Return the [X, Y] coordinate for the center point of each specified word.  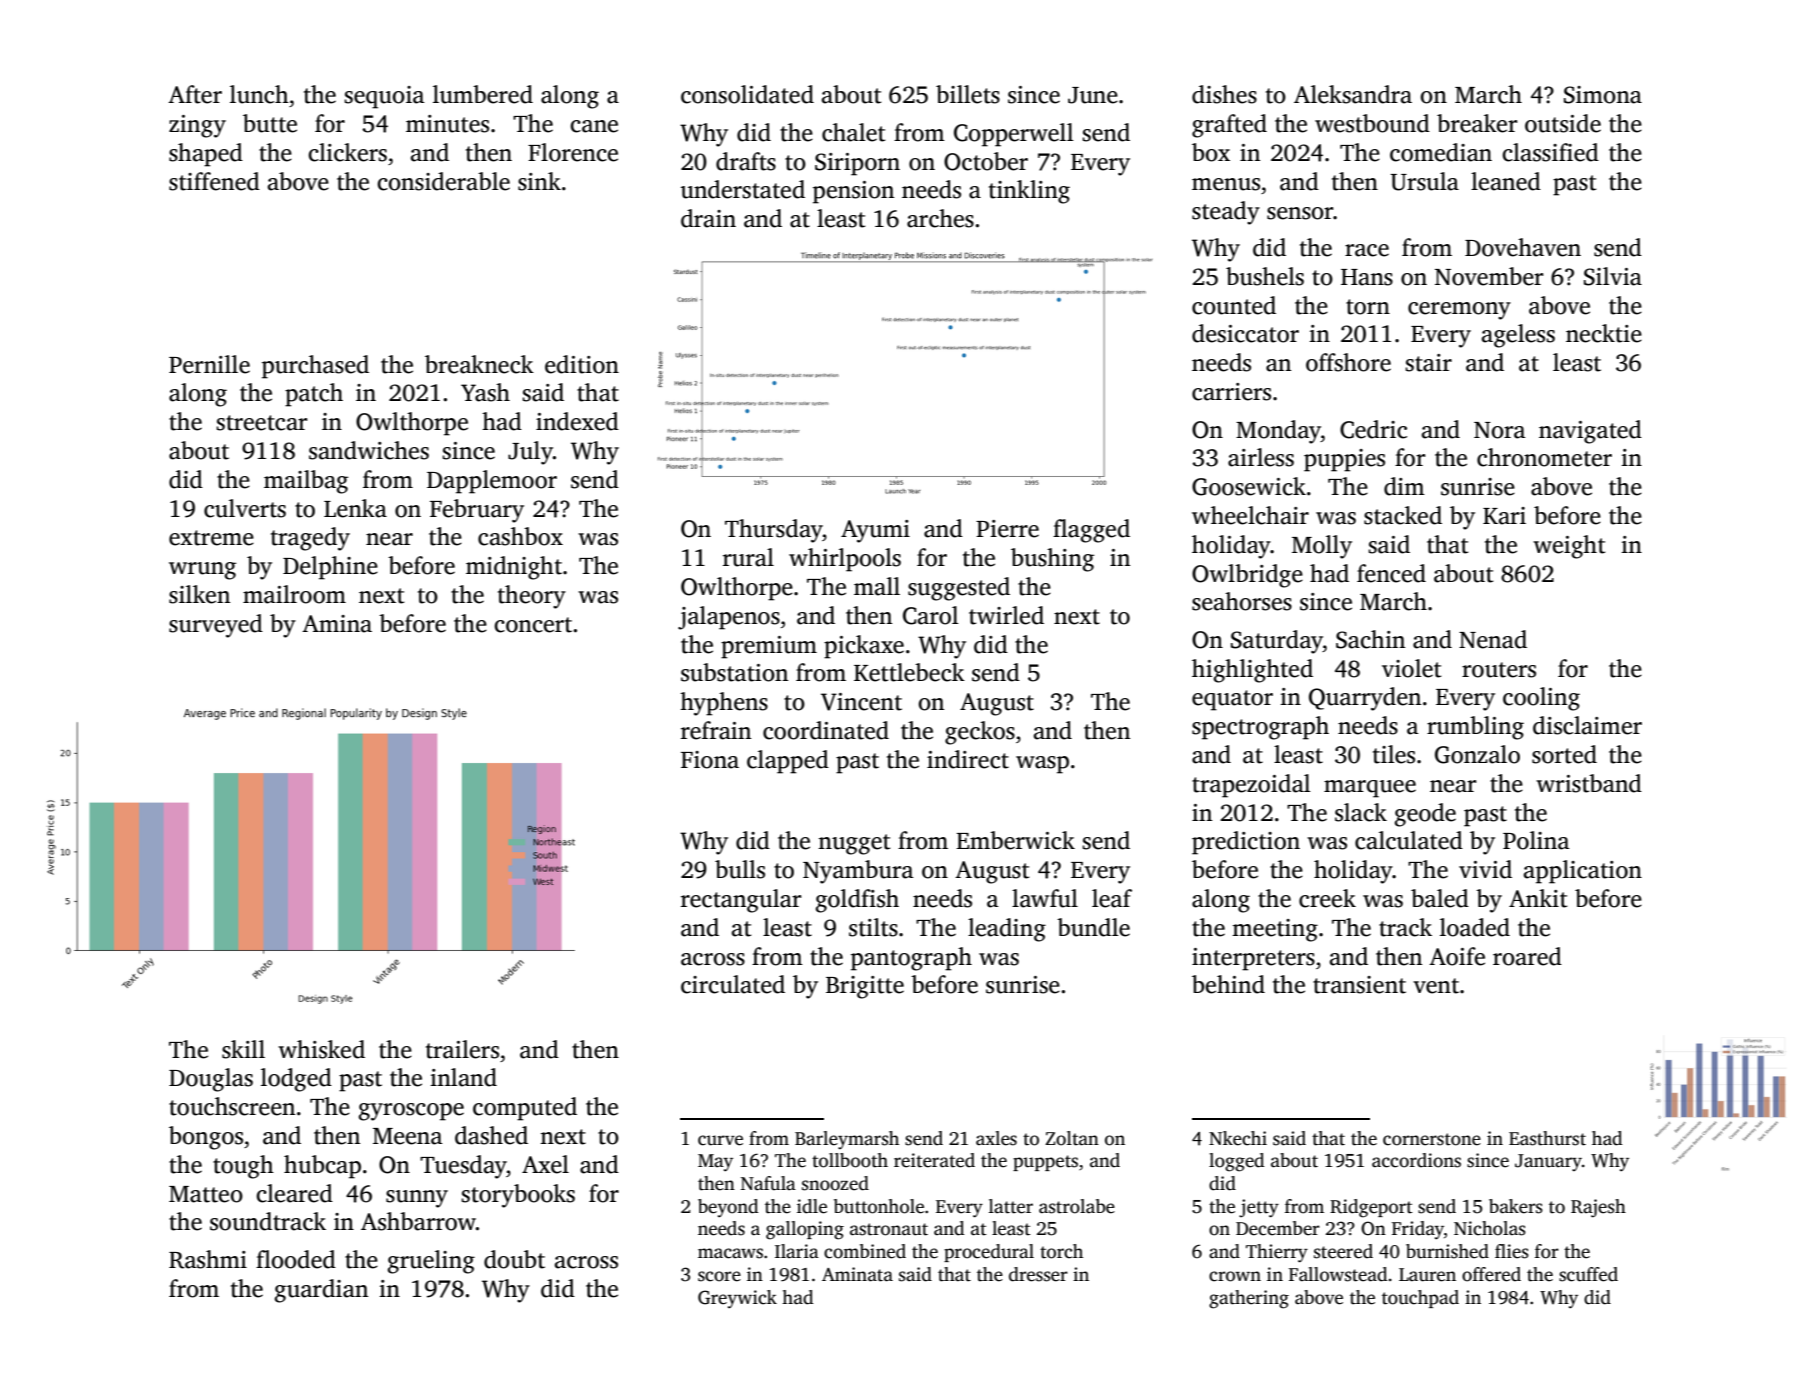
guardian [321, 1291]
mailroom [294, 594]
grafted [1229, 126]
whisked [321, 1049]
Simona [1603, 95]
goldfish [857, 901]
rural [748, 557]
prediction [1246, 843]
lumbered [483, 94]
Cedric [1373, 429]
